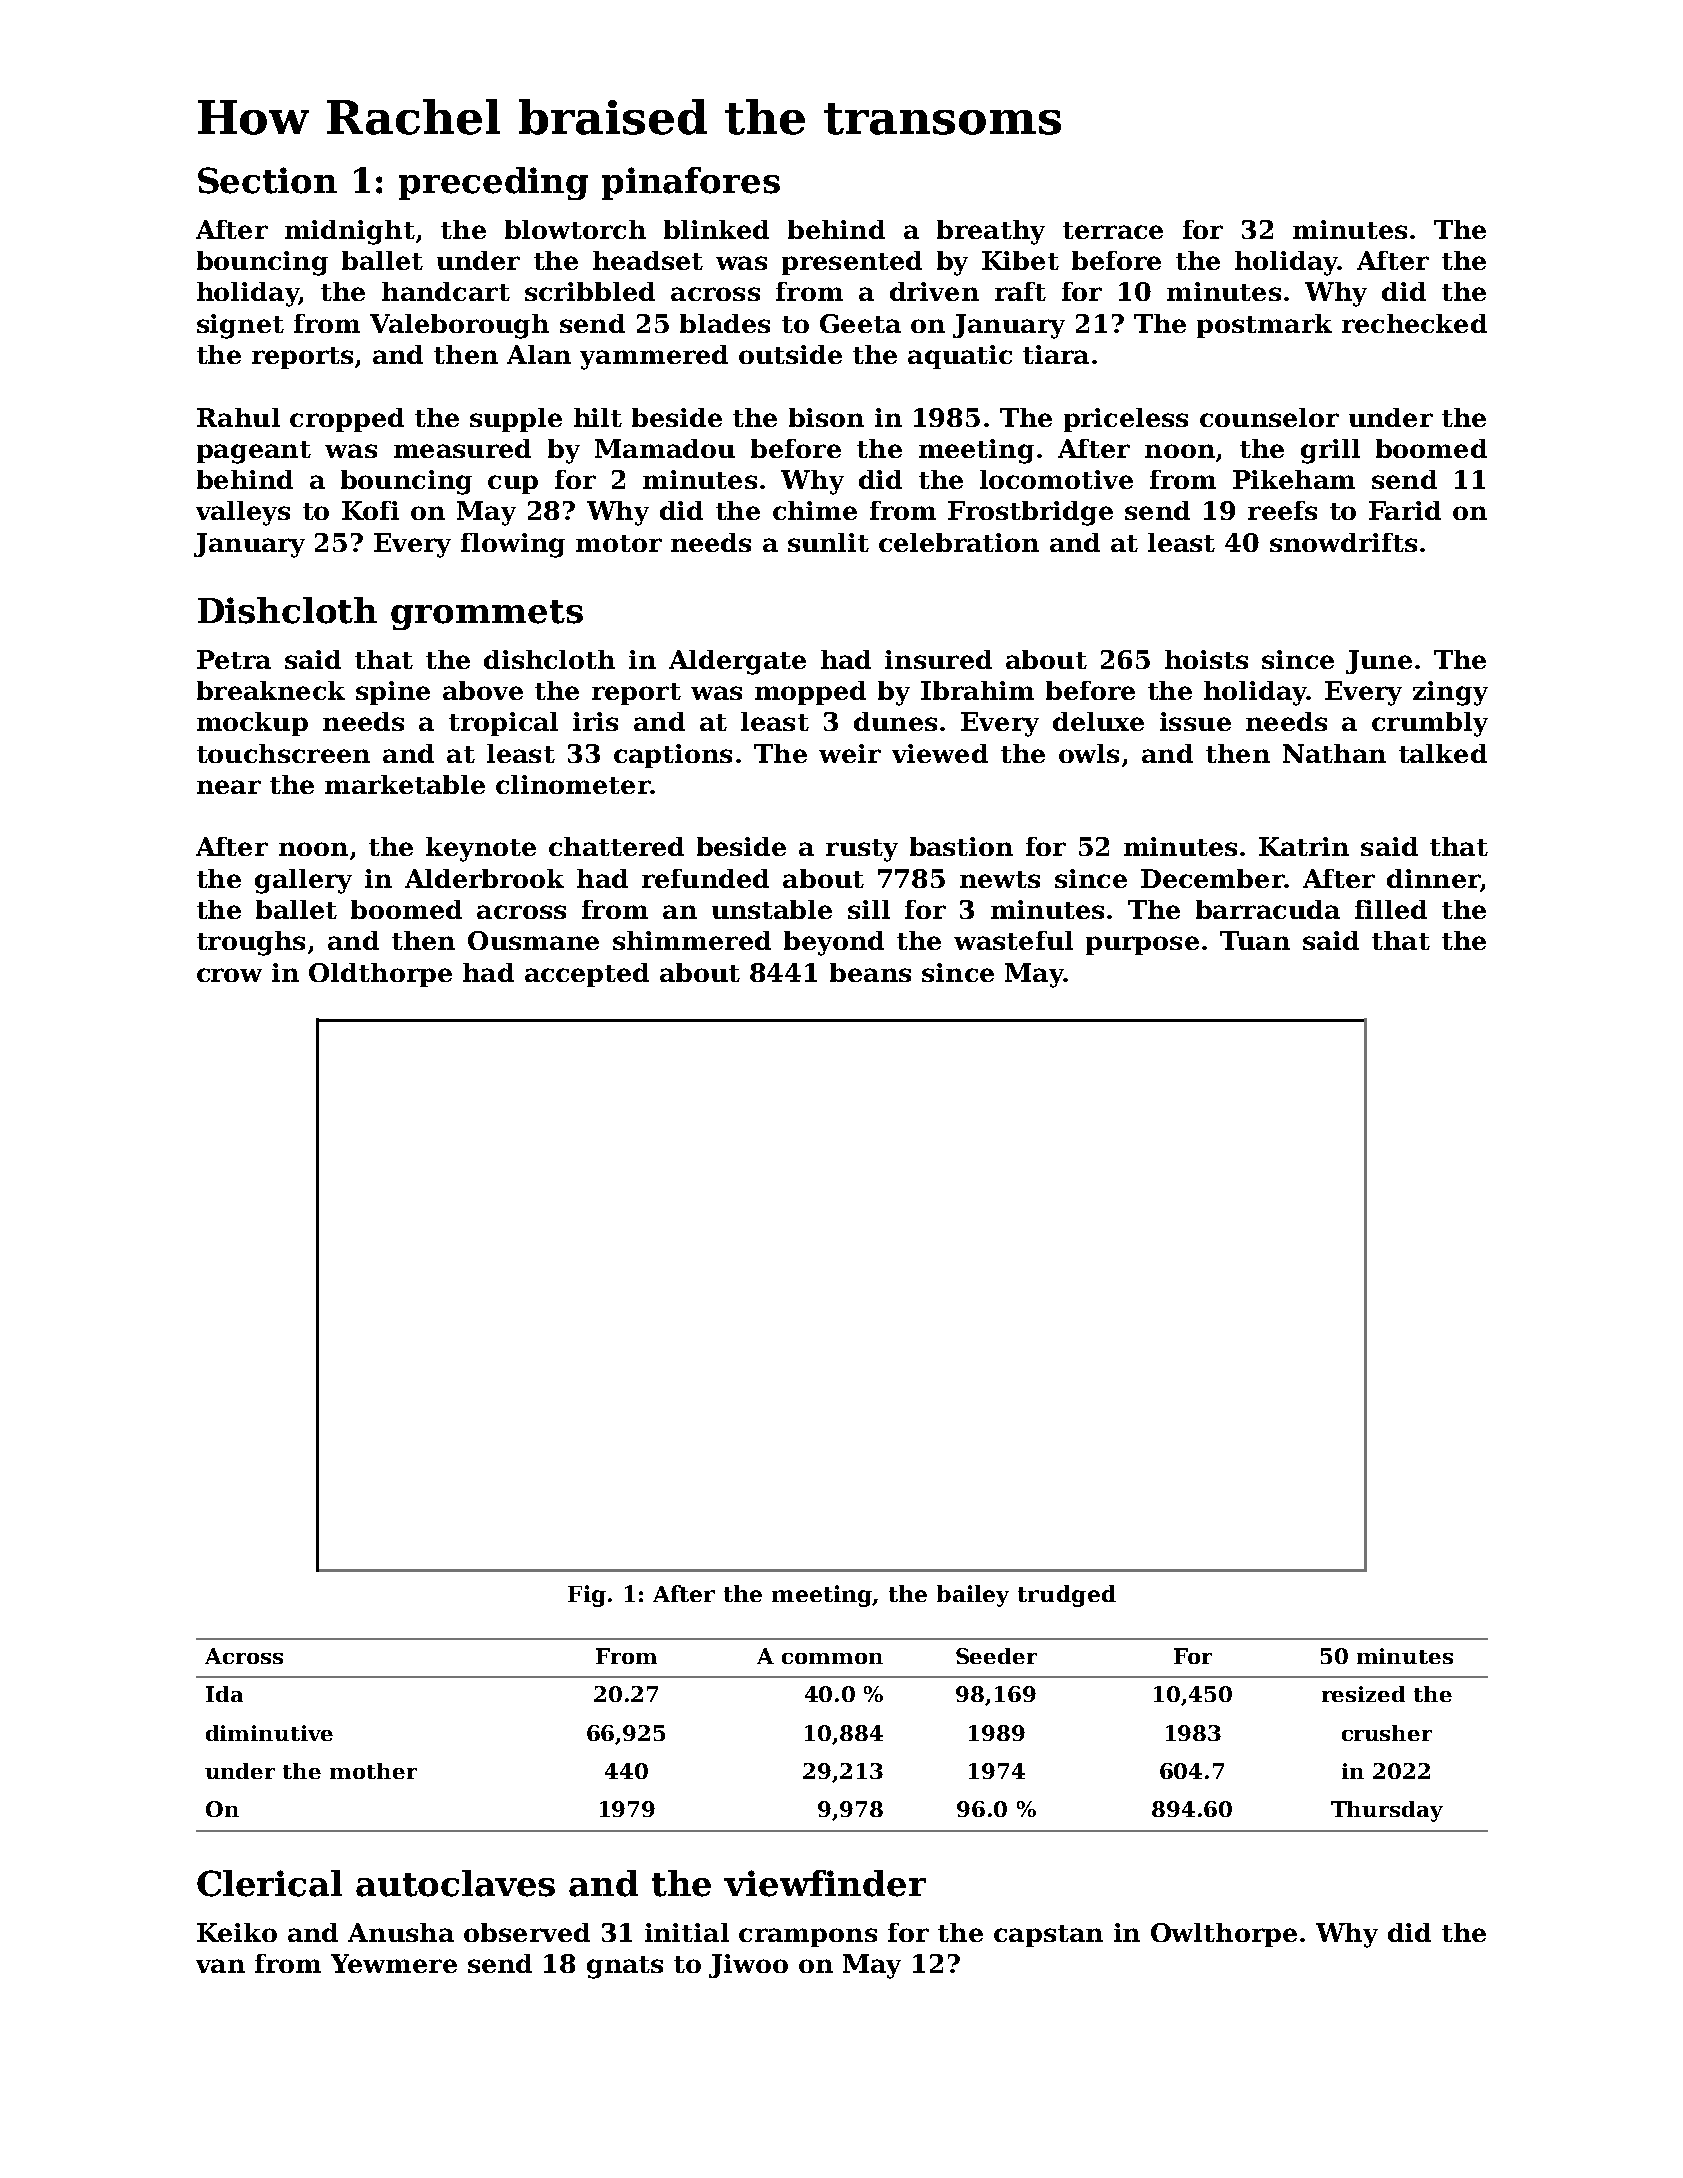 This page has width=1683, height=2178. I want to click on pinafores, so click(691, 183).
